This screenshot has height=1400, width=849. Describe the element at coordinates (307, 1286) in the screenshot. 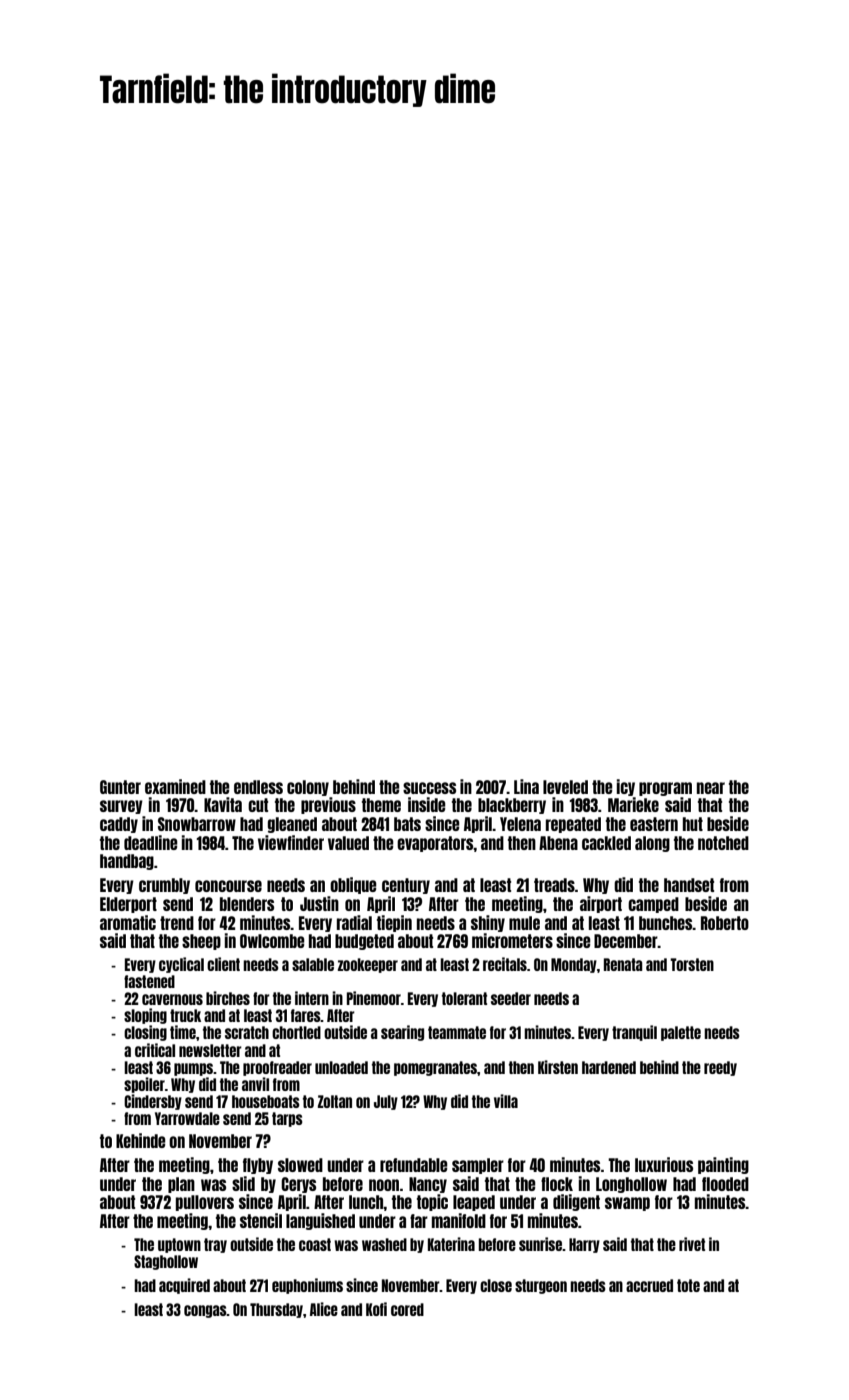

I see `euphoniums` at that location.
